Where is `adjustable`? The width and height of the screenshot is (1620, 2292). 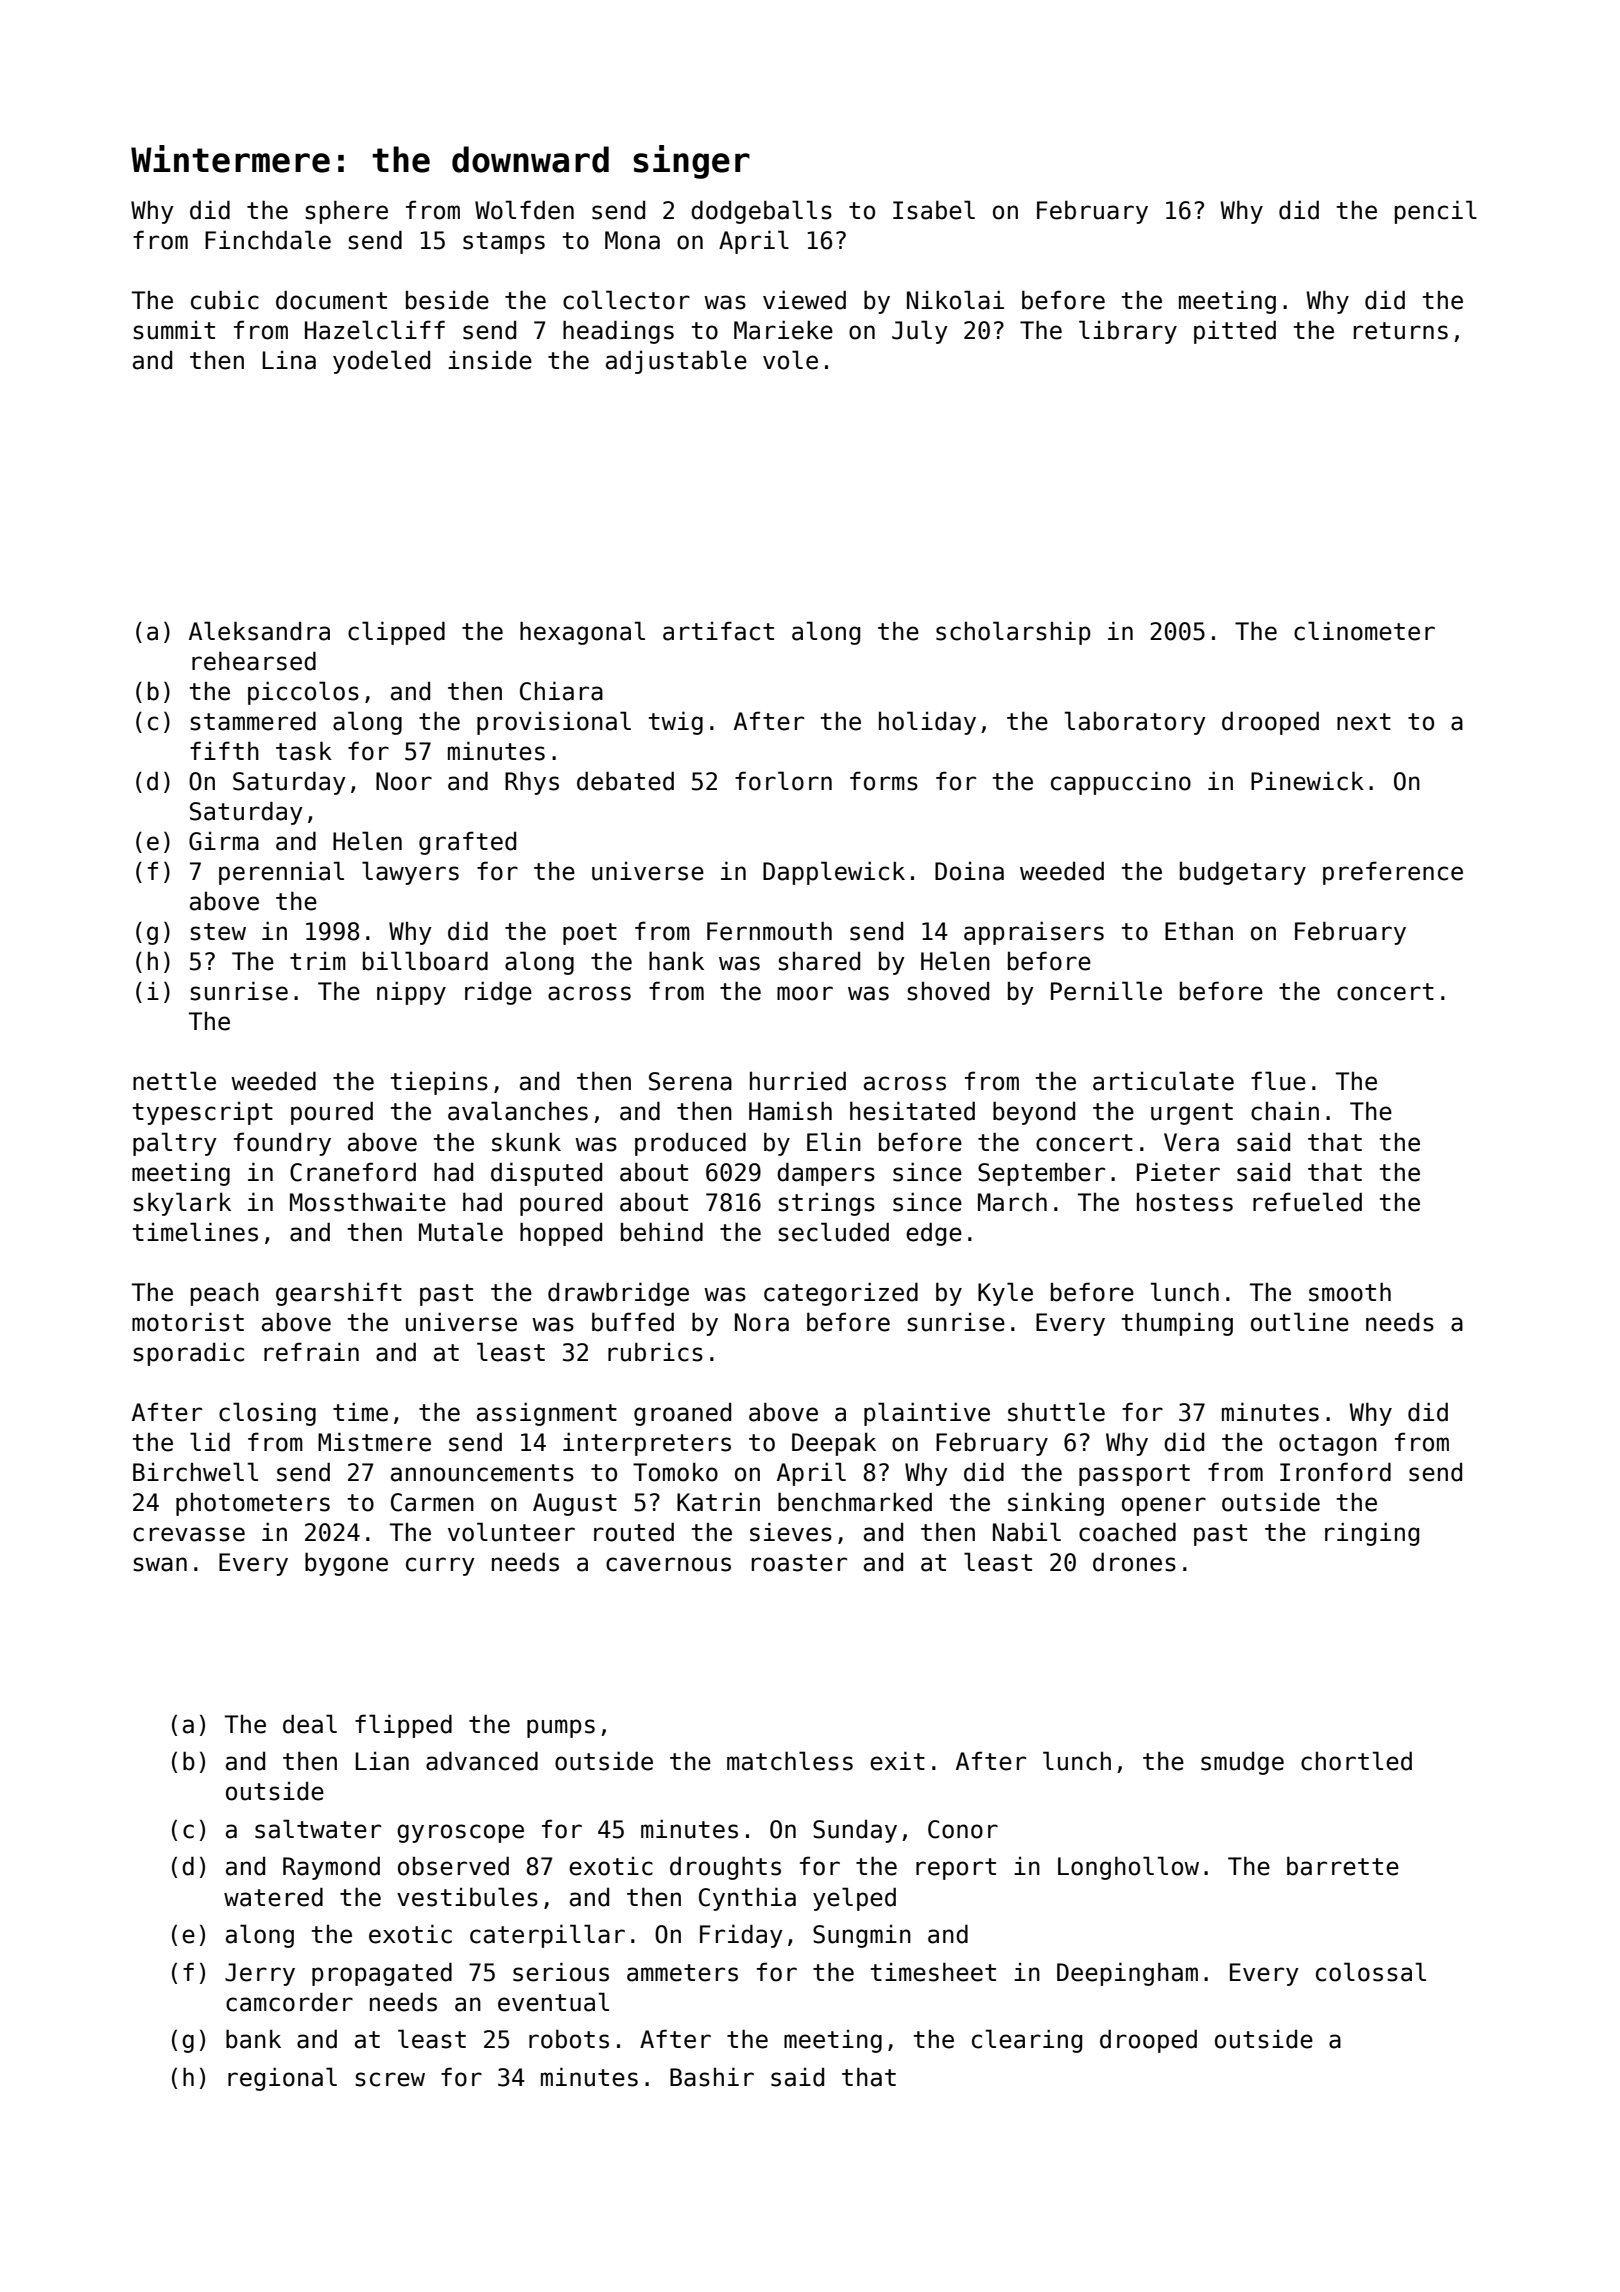
adjustable is located at coordinates (676, 362).
